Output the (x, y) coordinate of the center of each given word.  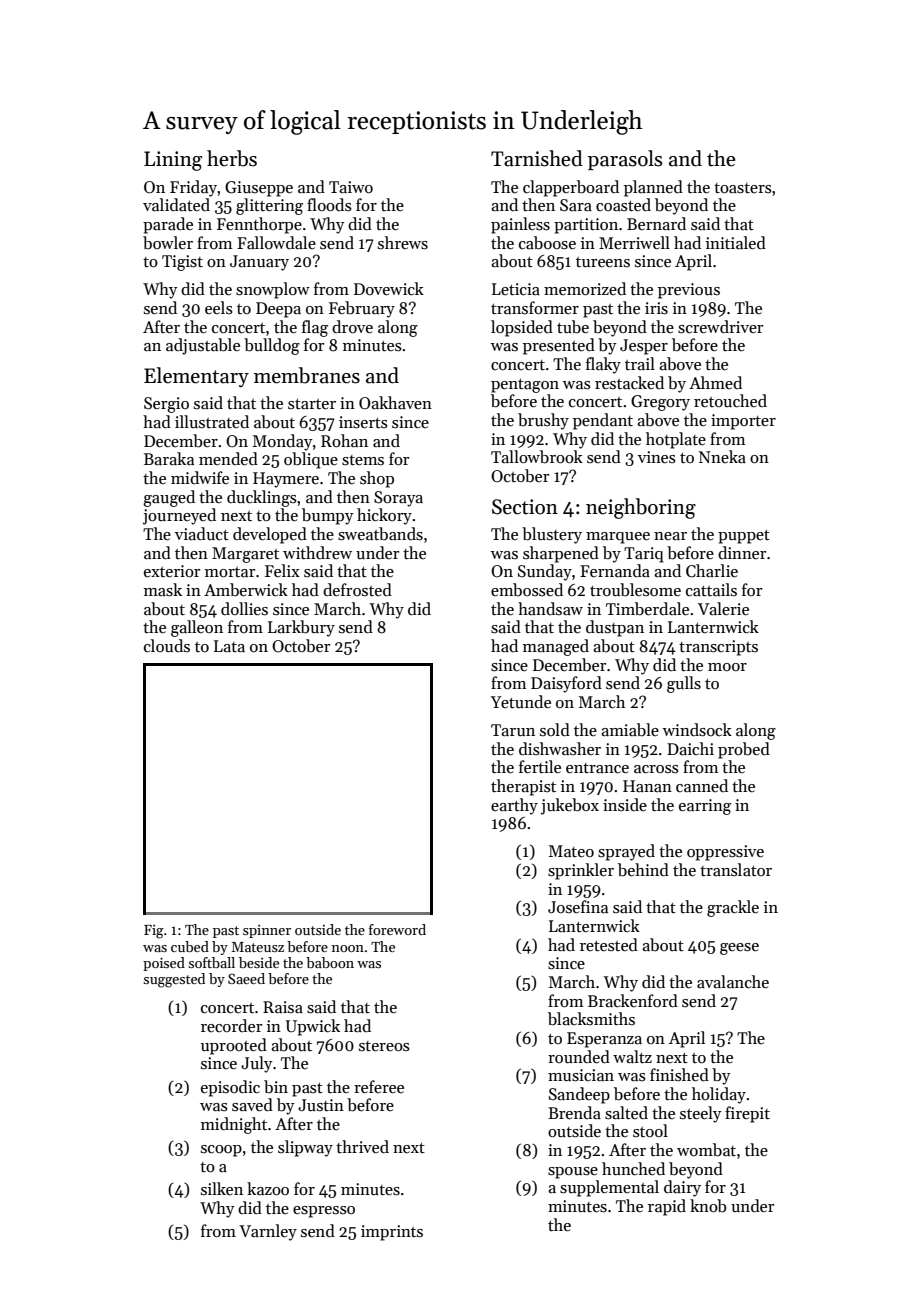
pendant (603, 421)
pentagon (525, 386)
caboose (547, 243)
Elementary (196, 377)
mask (163, 590)
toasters (743, 188)
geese (739, 949)
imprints (392, 1233)
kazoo (268, 1189)
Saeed (246, 978)
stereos (384, 1046)
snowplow (273, 290)
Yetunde (521, 702)
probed (744, 750)
